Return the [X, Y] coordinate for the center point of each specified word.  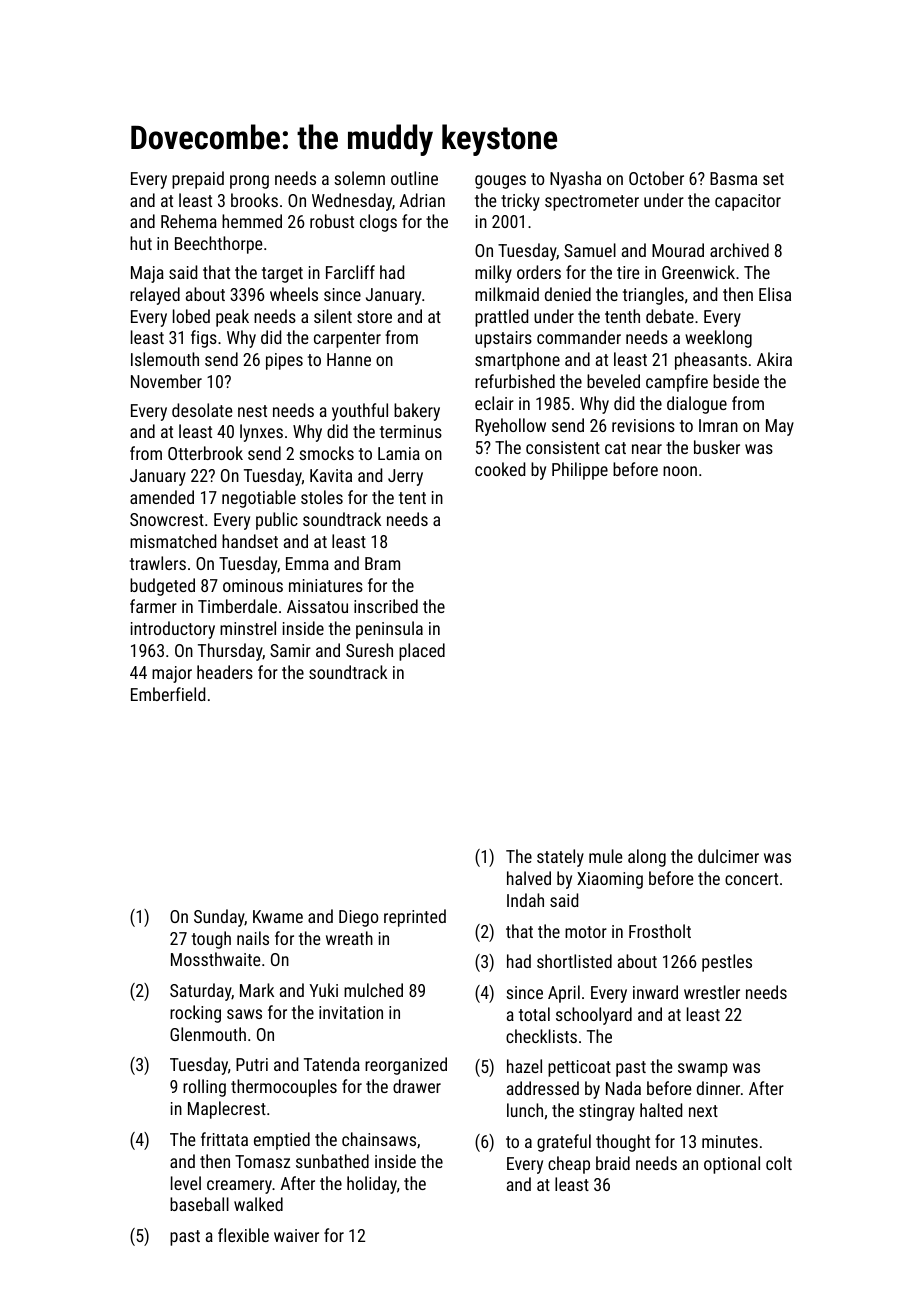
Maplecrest [227, 1110]
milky [493, 274]
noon [680, 471]
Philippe [580, 471]
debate [670, 316]
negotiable [259, 499]
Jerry [405, 477]
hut [141, 243]
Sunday [219, 918]
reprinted [415, 918]
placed [422, 652]
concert [751, 879]
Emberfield [168, 694]
